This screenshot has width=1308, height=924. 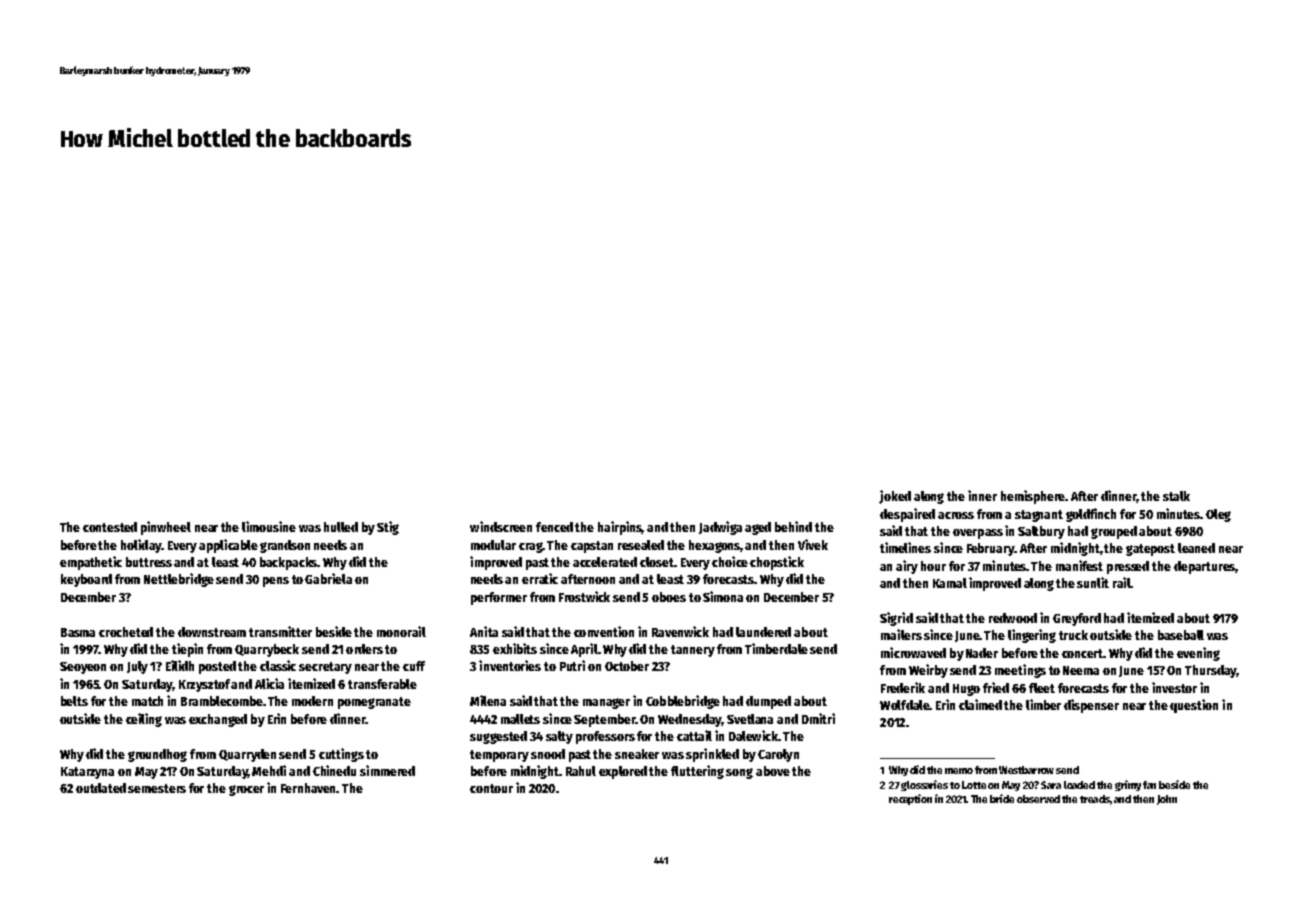 I want to click on Greyford, so click(x=1077, y=619).
